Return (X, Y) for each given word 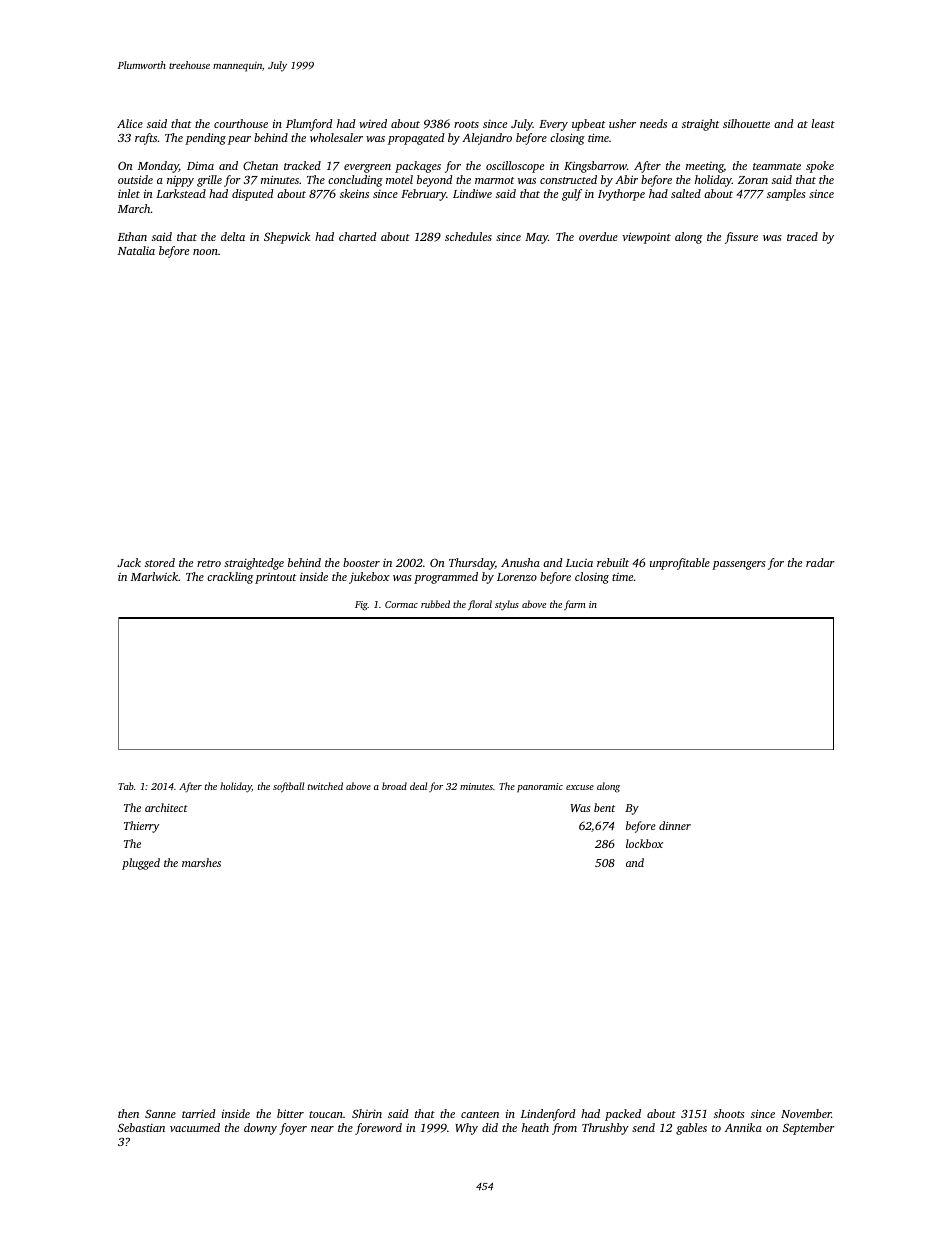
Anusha (520, 562)
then (128, 1113)
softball (288, 787)
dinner (675, 825)
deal (418, 786)
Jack (129, 562)
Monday (158, 167)
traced (802, 236)
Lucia (579, 563)
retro (209, 563)
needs (653, 123)
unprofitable (680, 564)
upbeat (588, 125)
